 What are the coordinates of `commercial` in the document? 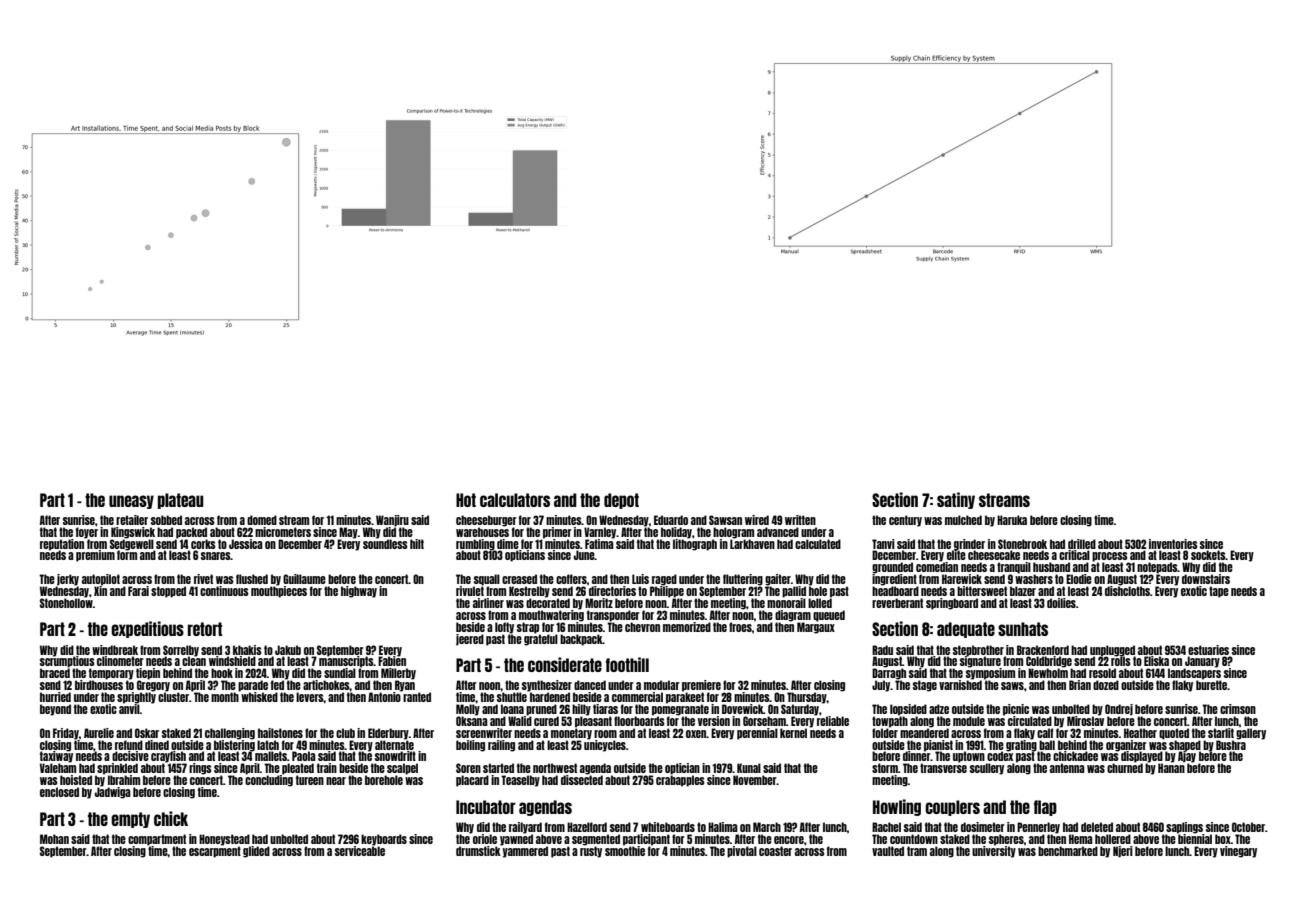 It's located at (637, 697).
